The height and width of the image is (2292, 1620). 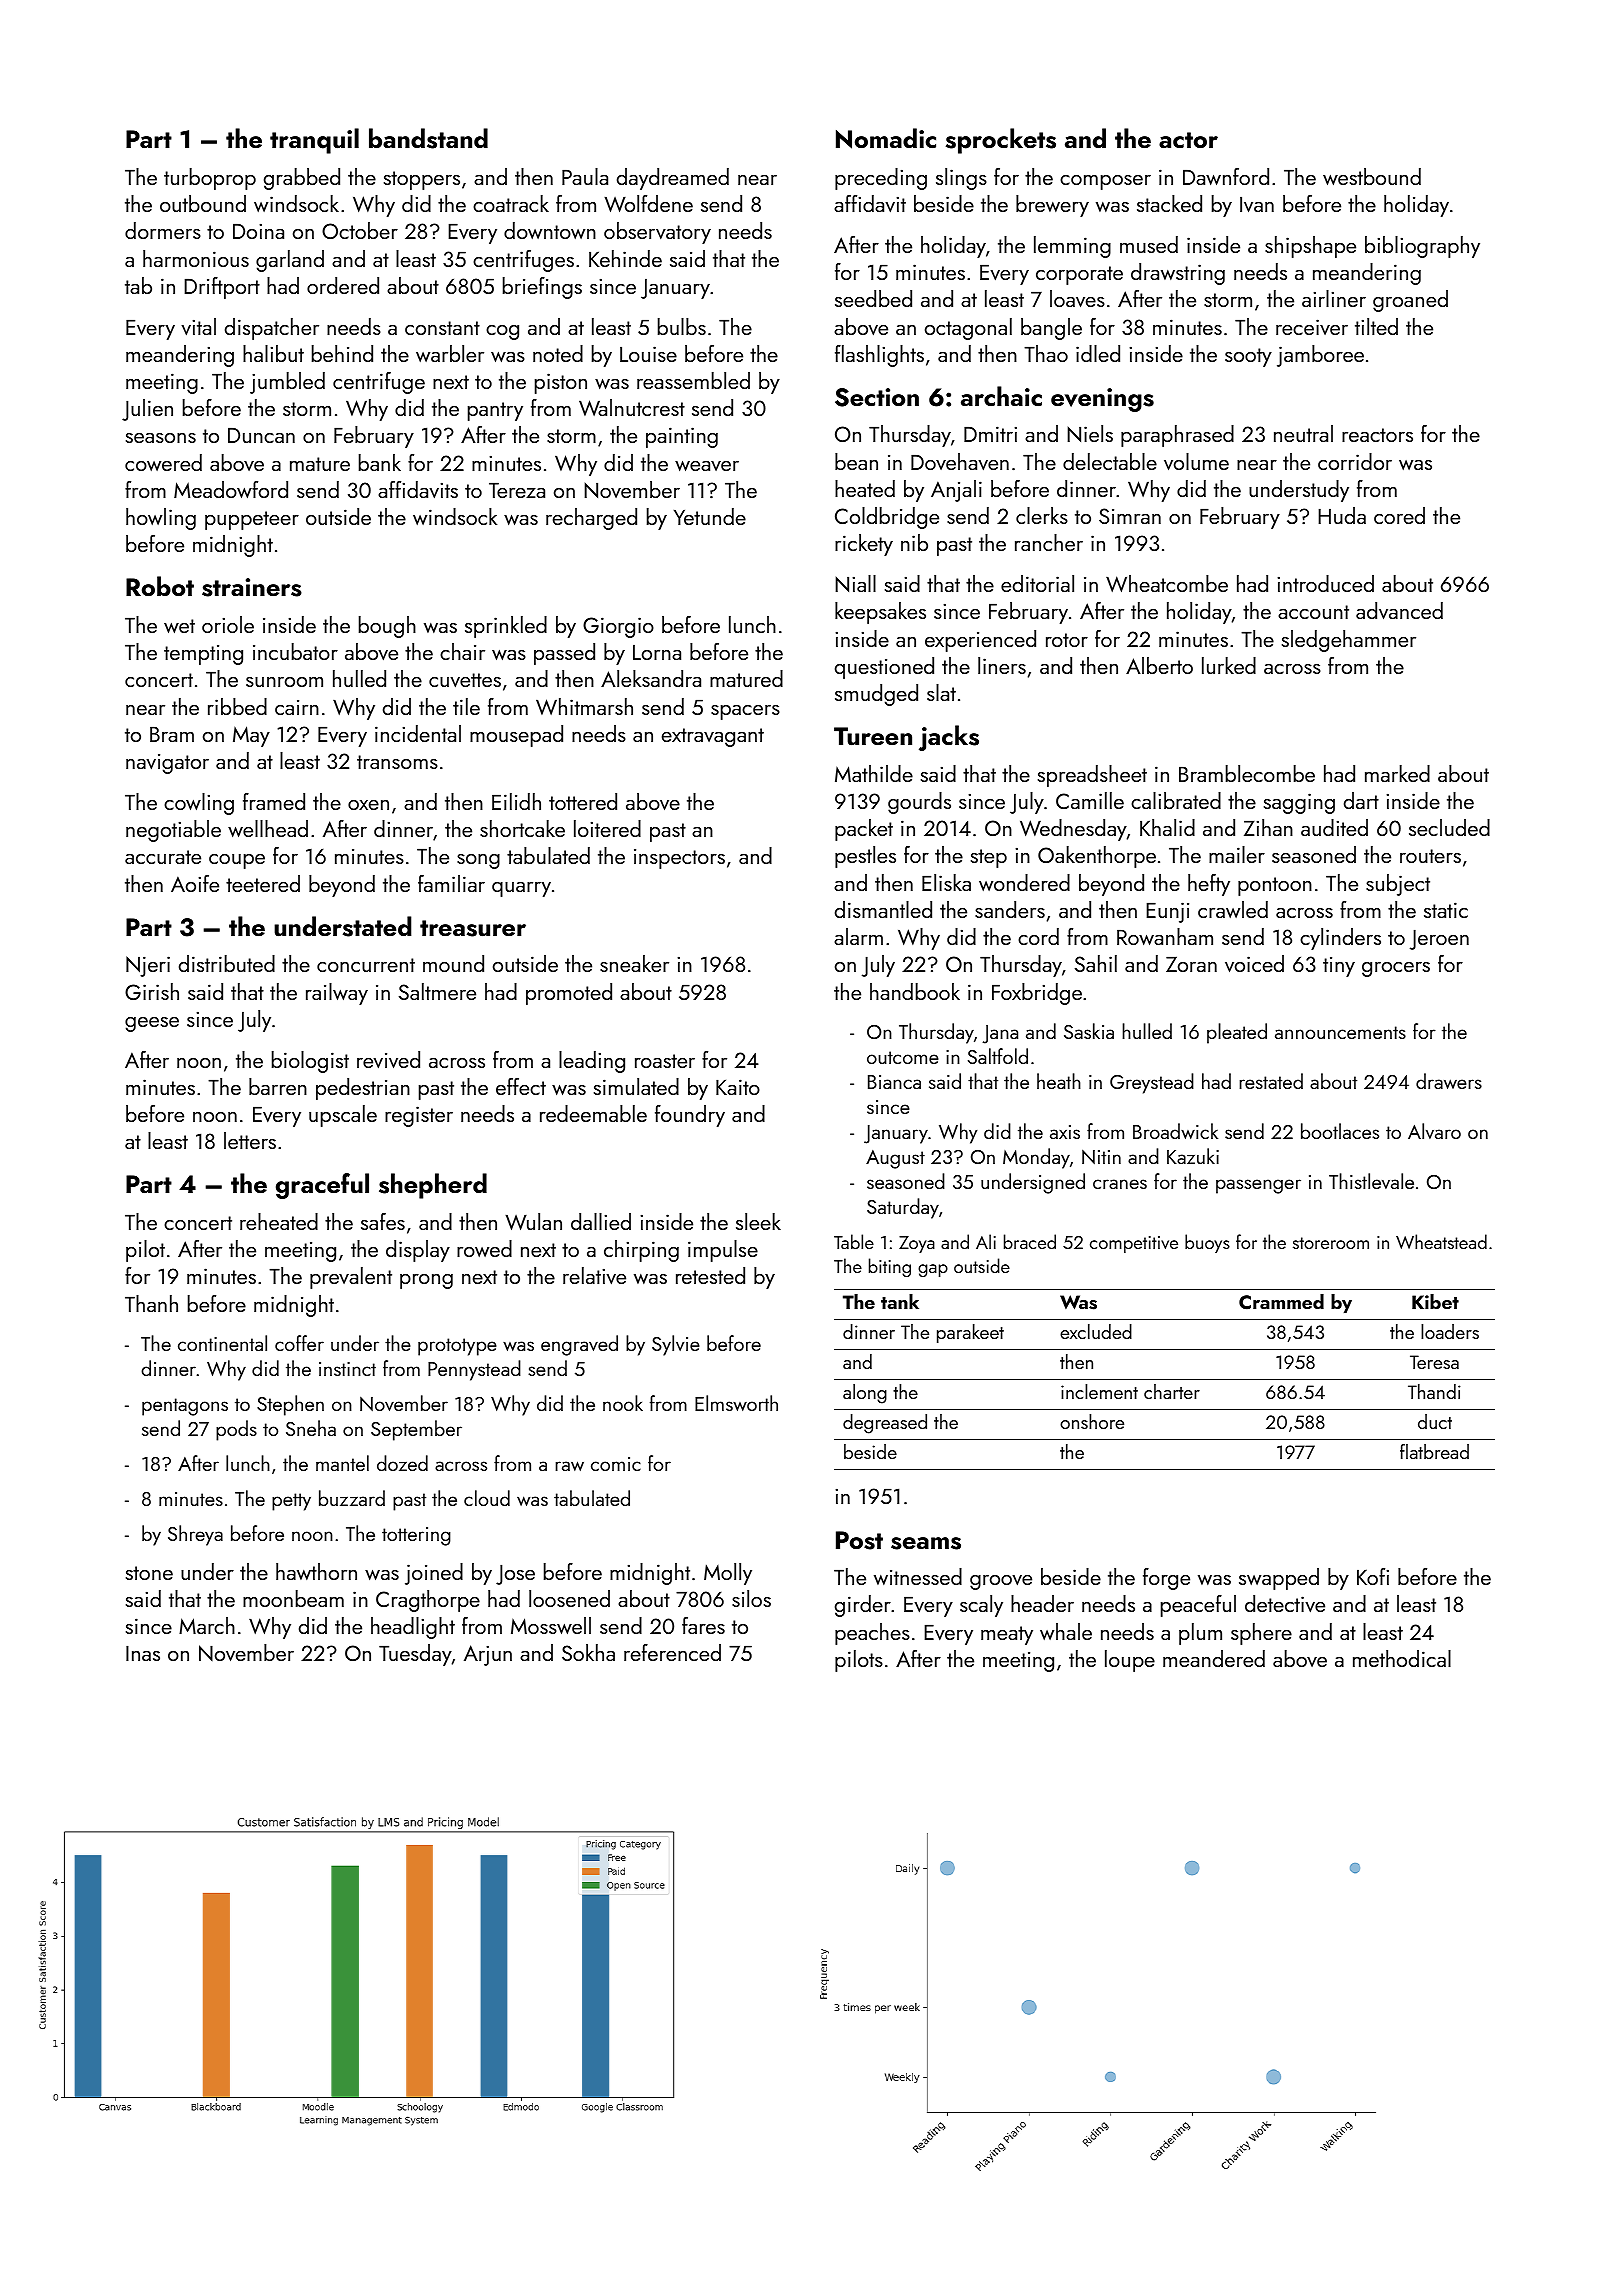 What do you see at coordinates (1007, 1635) in the image?
I see `meaty` at bounding box center [1007, 1635].
